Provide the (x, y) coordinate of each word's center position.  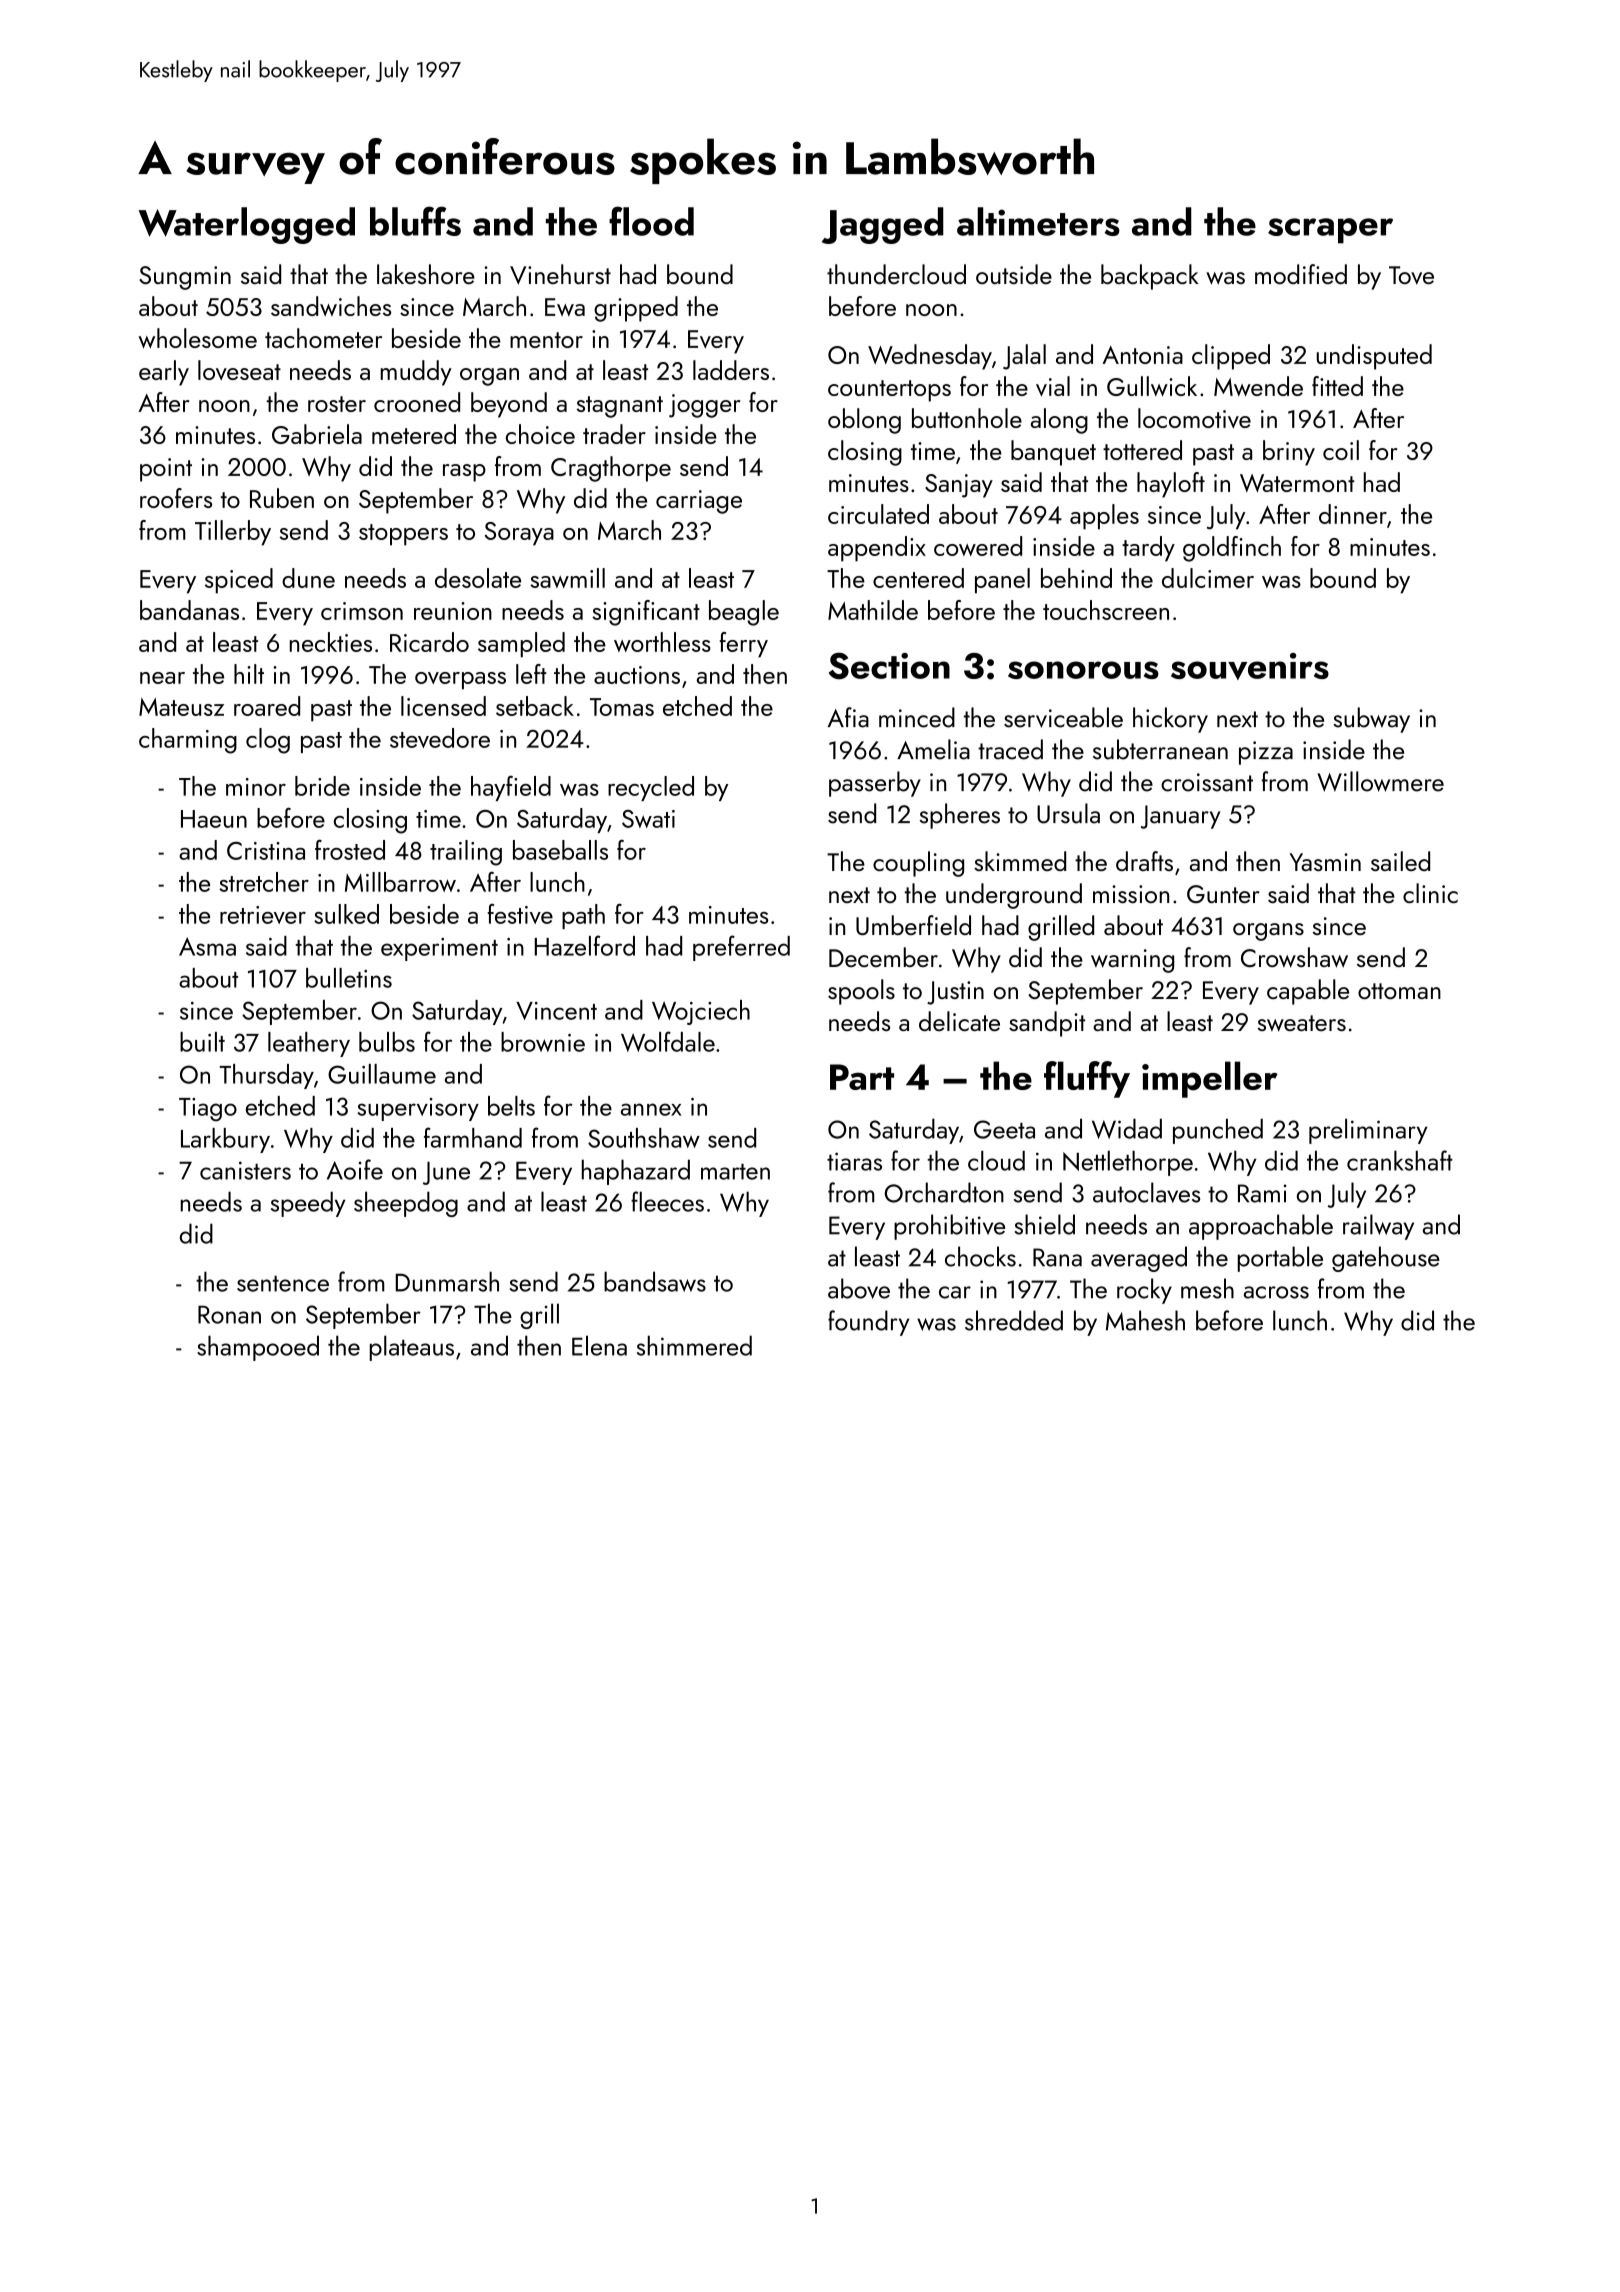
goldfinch (1232, 549)
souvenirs (1250, 666)
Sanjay (959, 486)
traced (1010, 749)
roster (337, 404)
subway (1371, 720)
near (162, 678)
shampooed (258, 1348)
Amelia (933, 749)
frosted (350, 850)
